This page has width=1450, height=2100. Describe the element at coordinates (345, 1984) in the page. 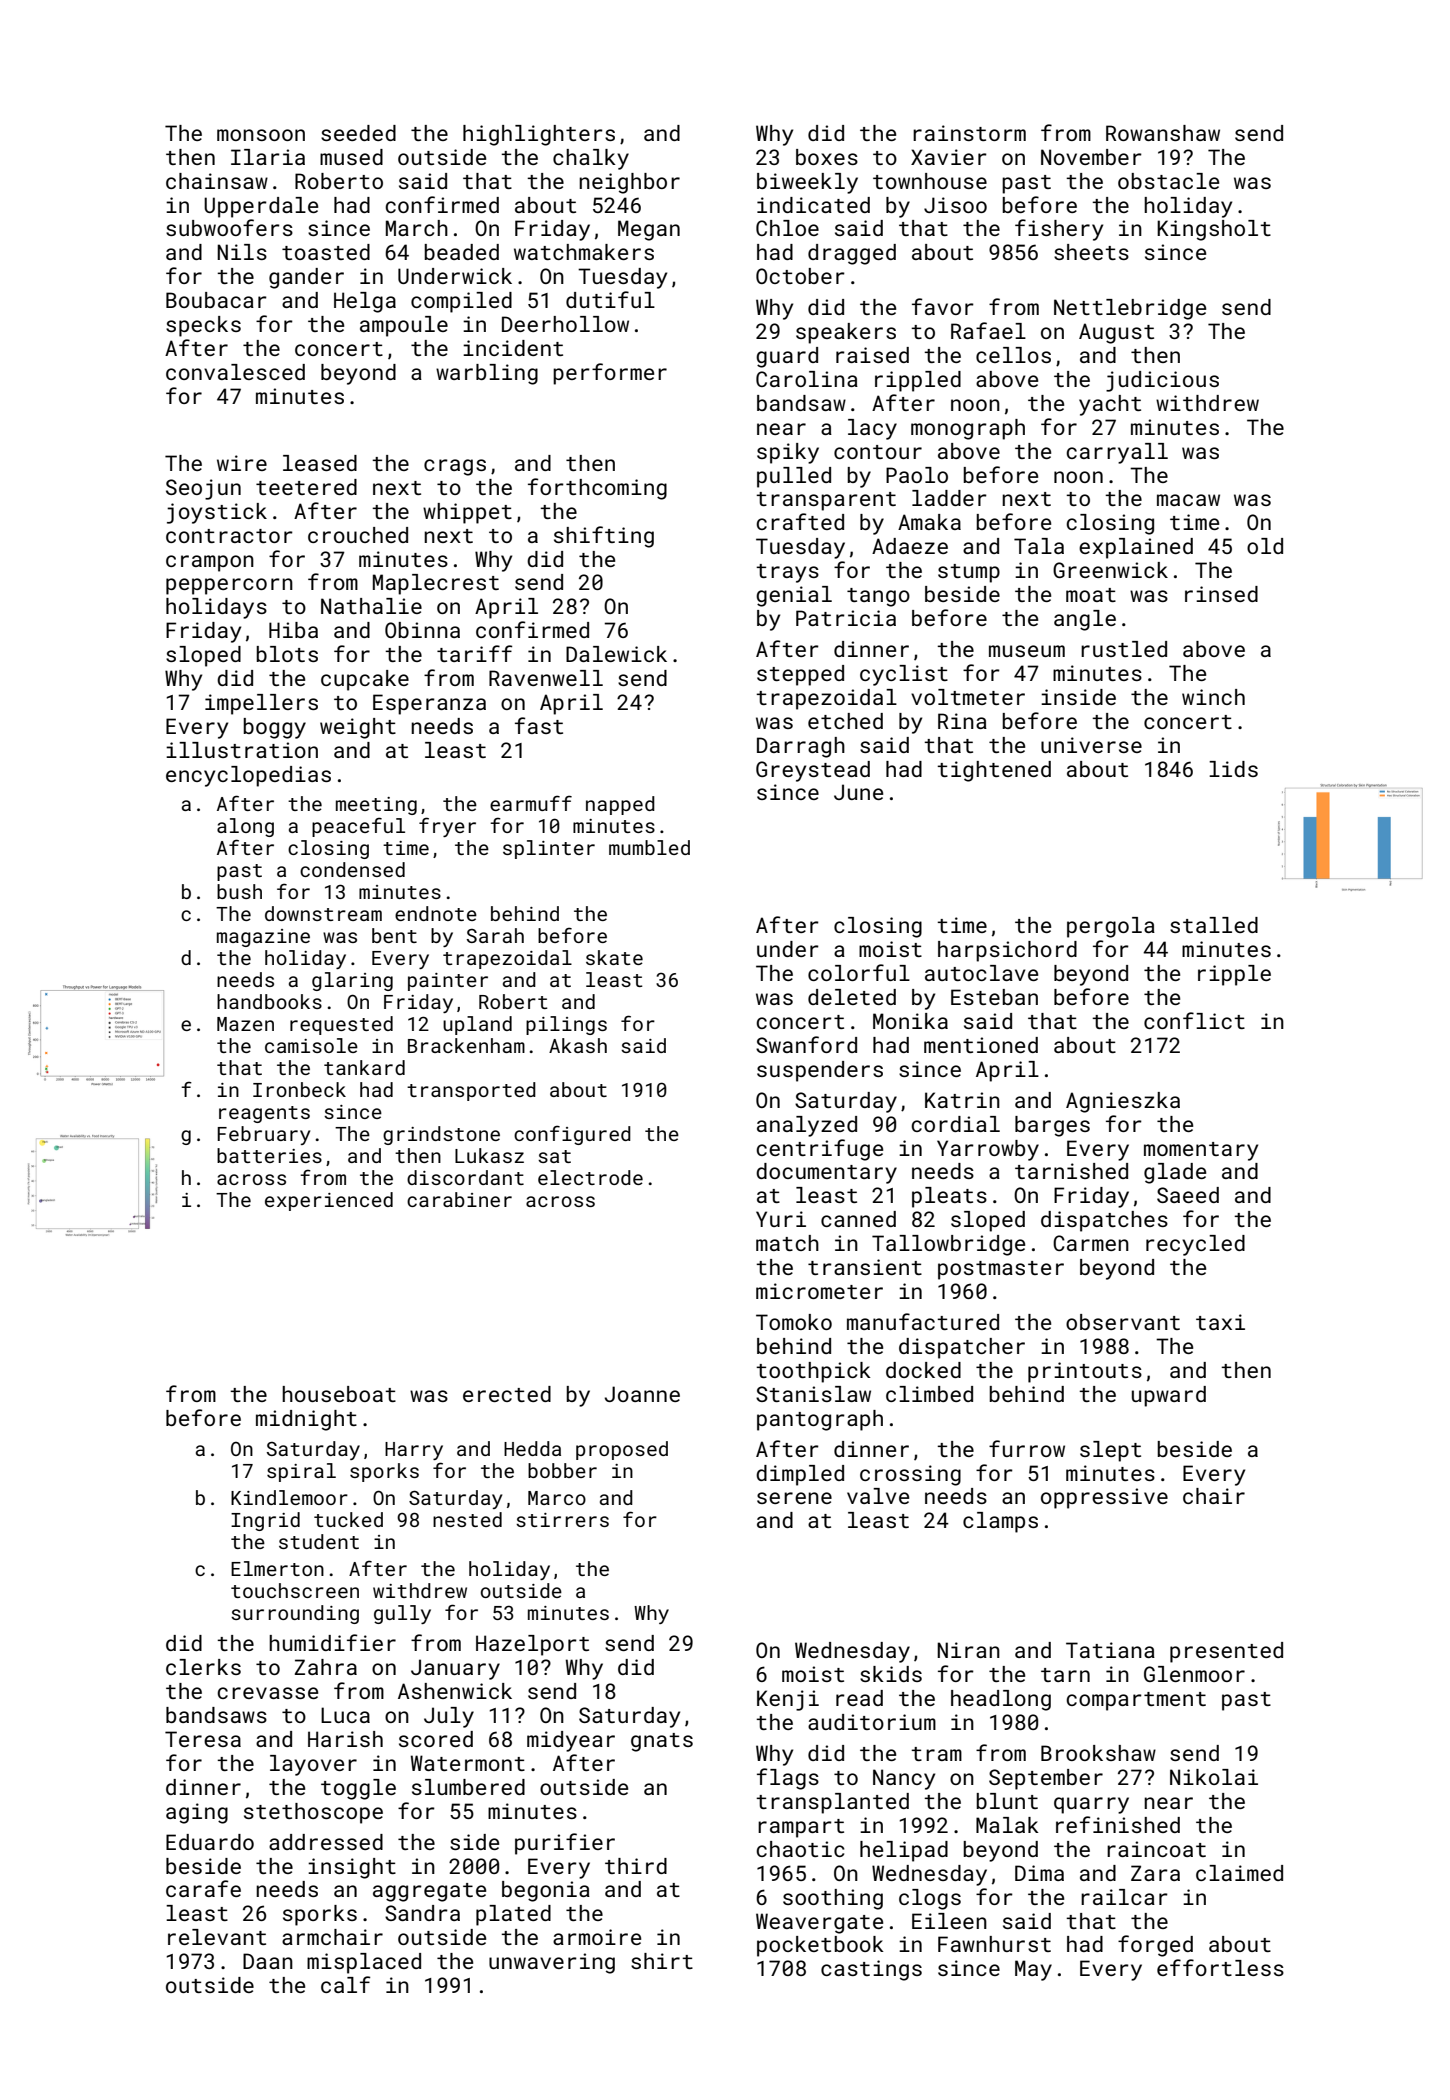

I see `calf` at that location.
